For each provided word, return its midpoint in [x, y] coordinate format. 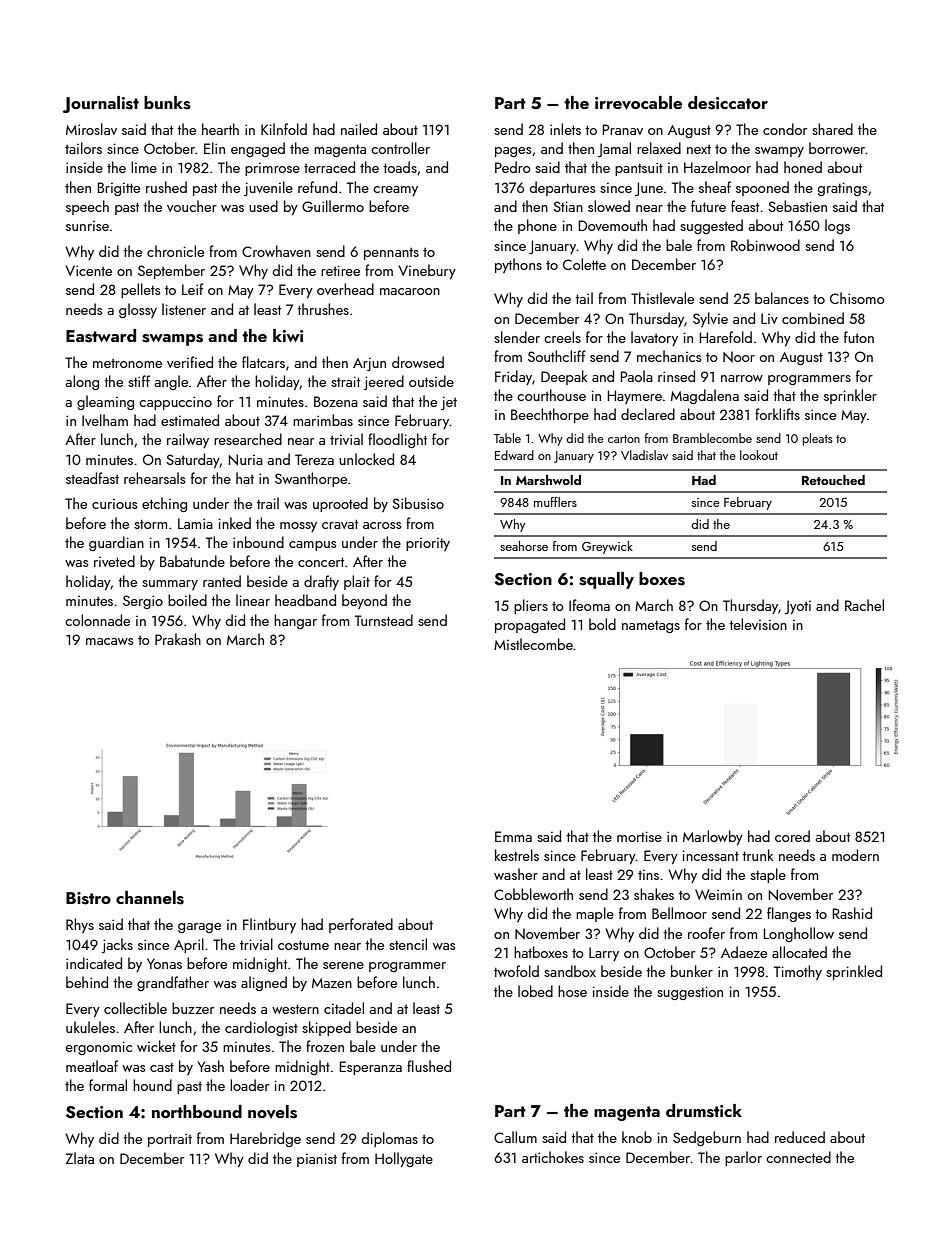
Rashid [852, 913]
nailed [359, 129]
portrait [170, 1140]
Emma [513, 836]
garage [199, 928]
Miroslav [91, 129]
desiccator [728, 103]
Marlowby [713, 837]
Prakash [178, 639]
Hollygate [404, 1159]
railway [188, 440]
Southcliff [557, 356]
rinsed [676, 376]
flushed [429, 1066]
